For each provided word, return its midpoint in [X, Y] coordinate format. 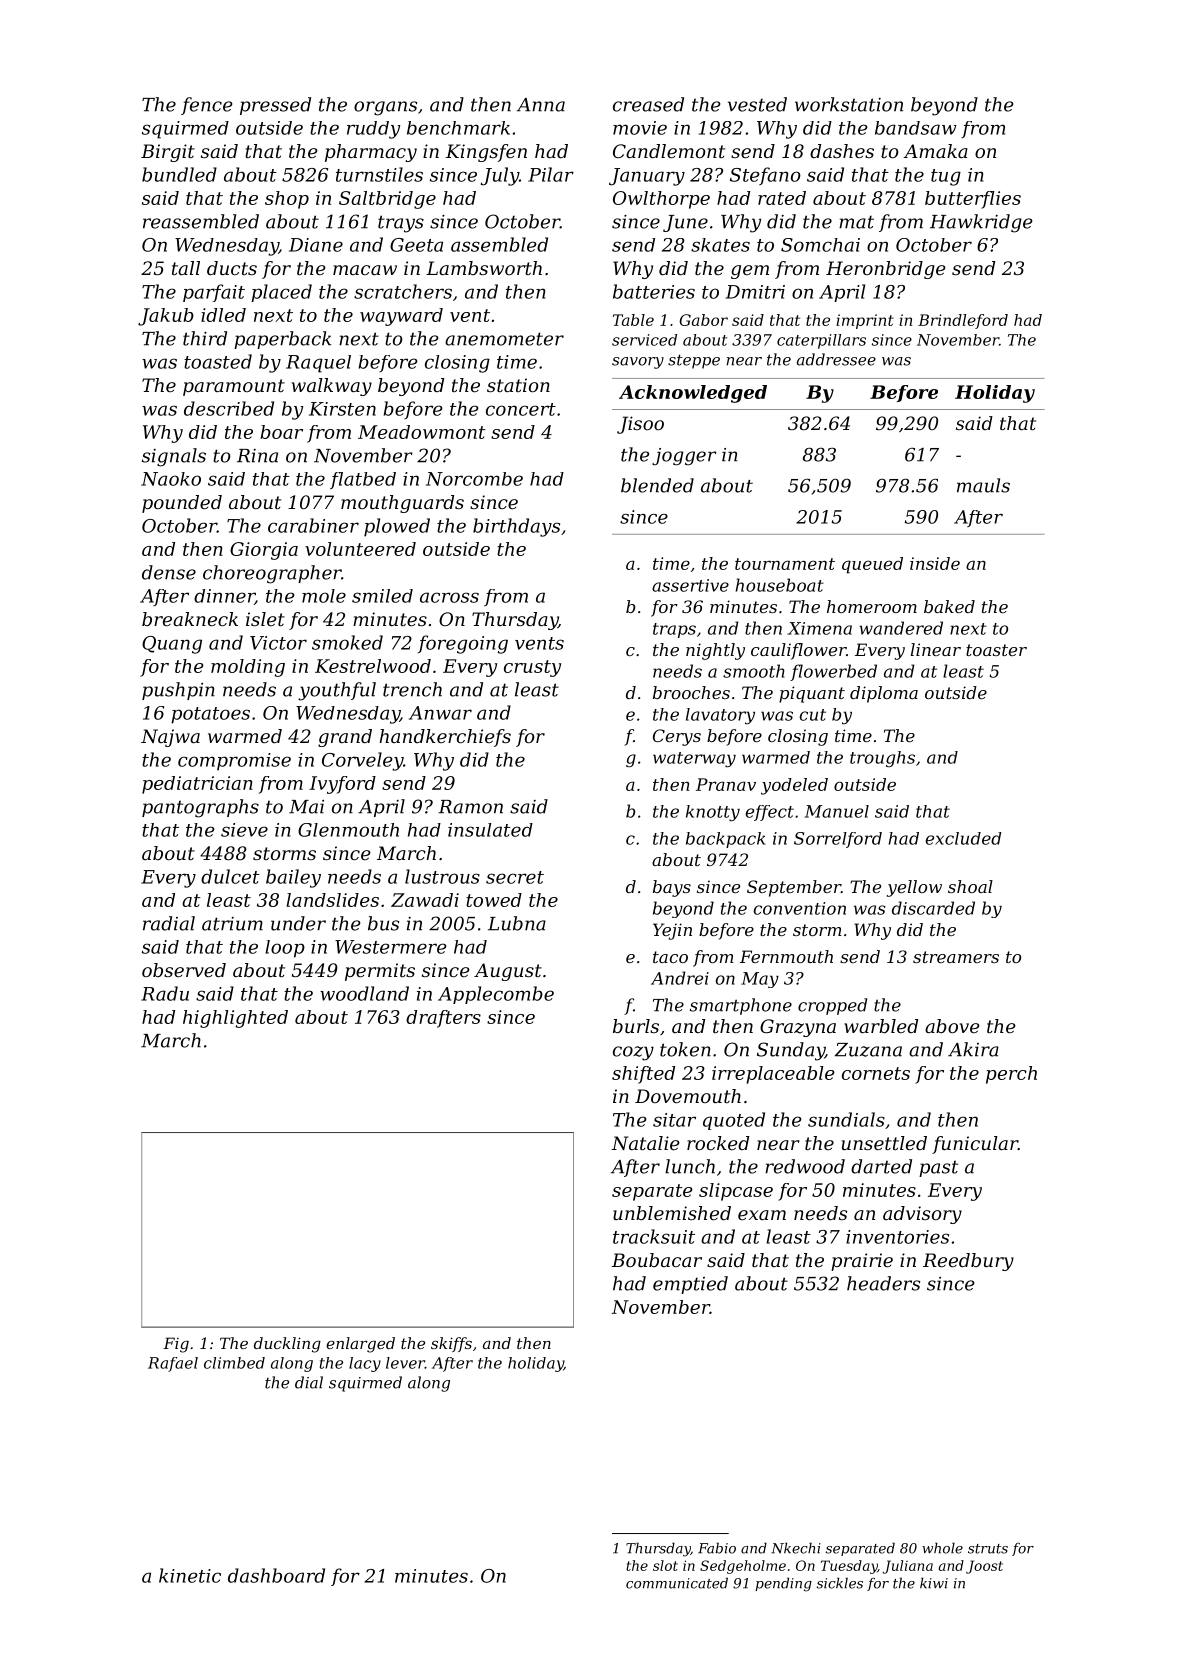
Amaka [935, 151]
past [938, 1169]
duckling [287, 1345]
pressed [275, 106]
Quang [172, 645]
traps [674, 630]
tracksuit [654, 1236]
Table [633, 320]
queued [872, 565]
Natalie [645, 1143]
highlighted [235, 1019]
